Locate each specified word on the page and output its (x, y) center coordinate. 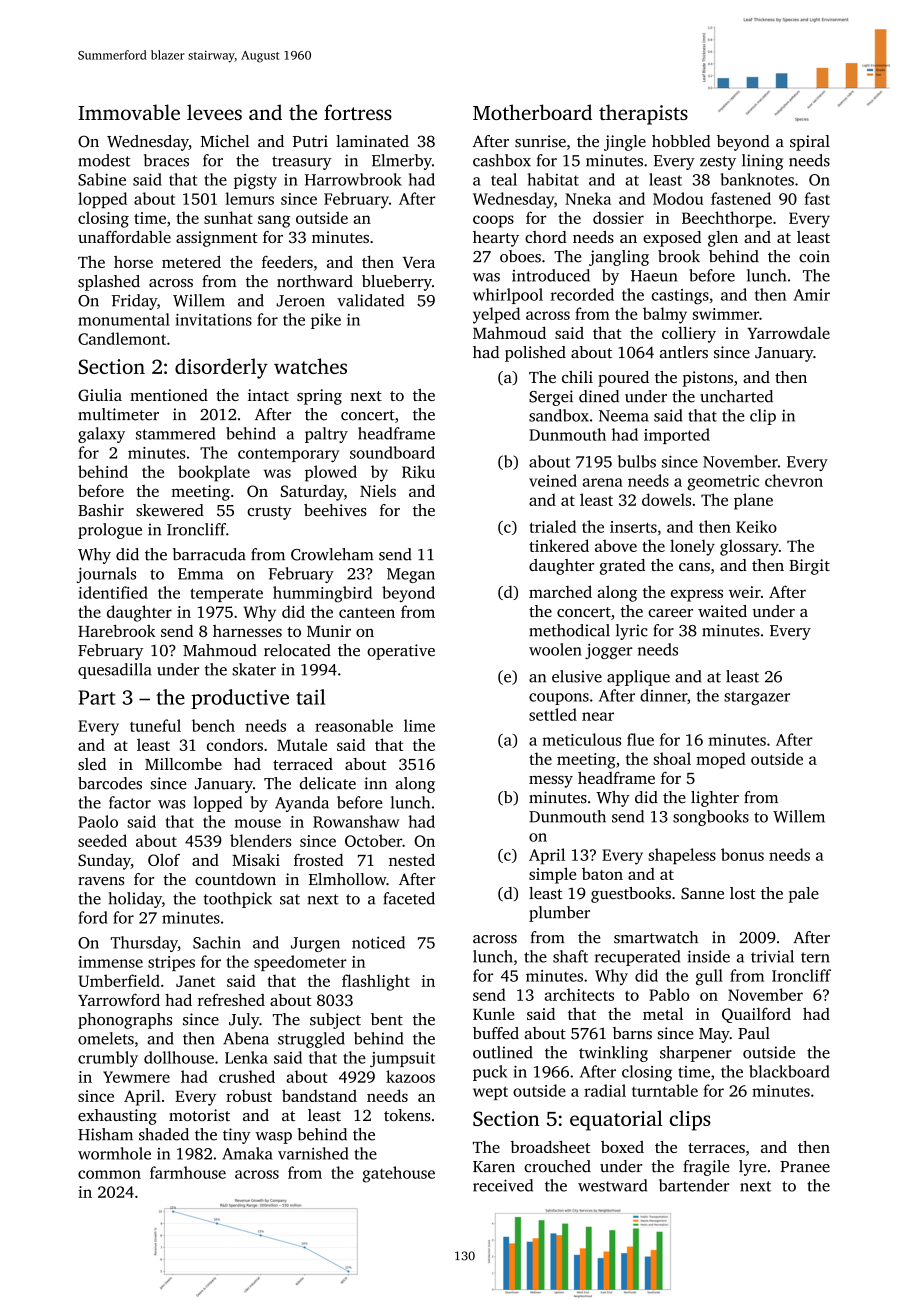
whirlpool (508, 296)
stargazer (757, 698)
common (109, 1174)
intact (268, 395)
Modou (678, 198)
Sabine (102, 179)
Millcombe (183, 764)
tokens (407, 1115)
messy (551, 782)
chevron (794, 480)
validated (370, 300)
